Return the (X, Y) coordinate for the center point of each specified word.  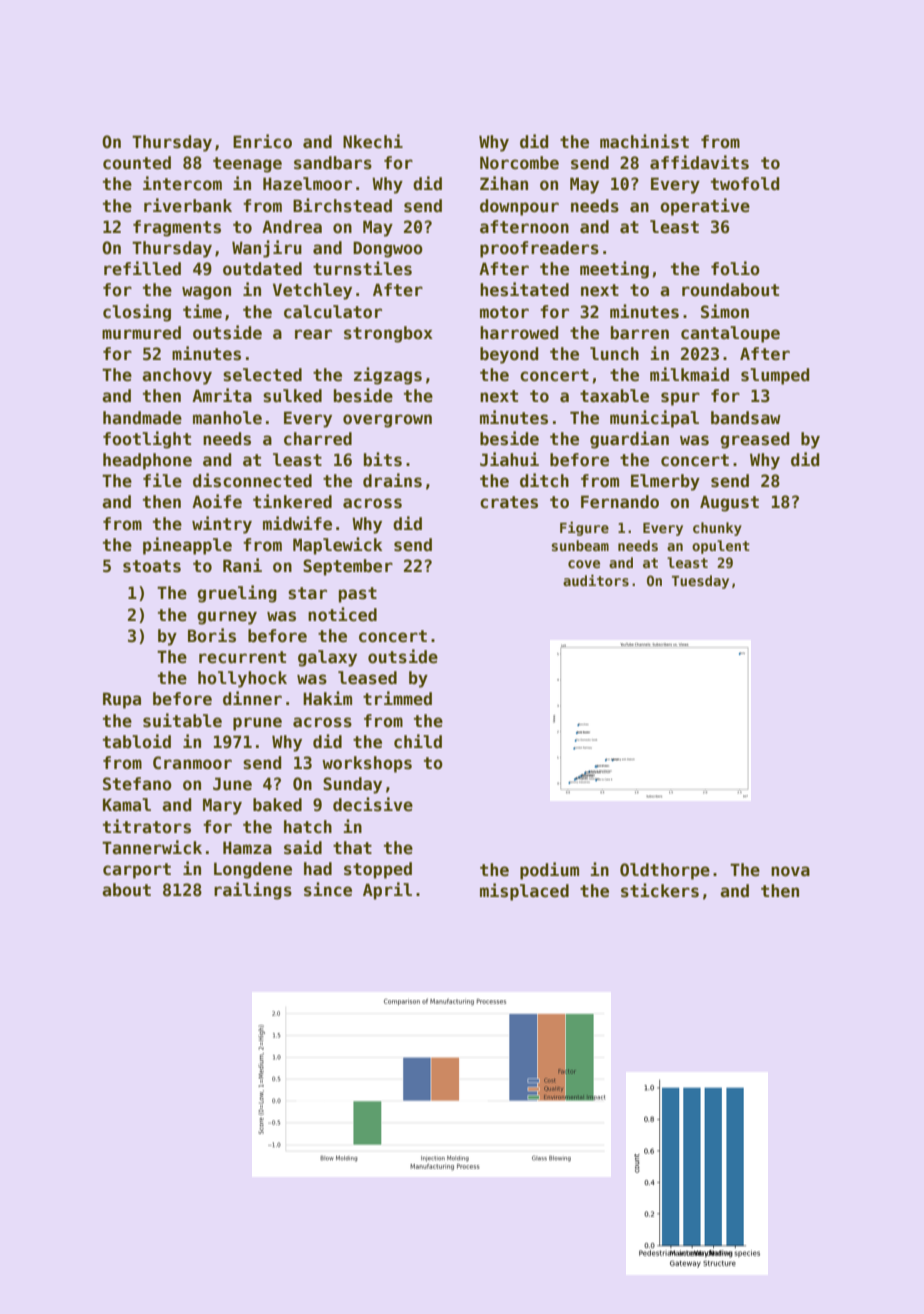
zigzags (388, 376)
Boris (212, 635)
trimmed (397, 698)
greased (755, 440)
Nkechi (373, 141)
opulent (721, 547)
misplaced (524, 892)
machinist (644, 141)
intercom (182, 183)
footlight (147, 440)
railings (253, 891)
